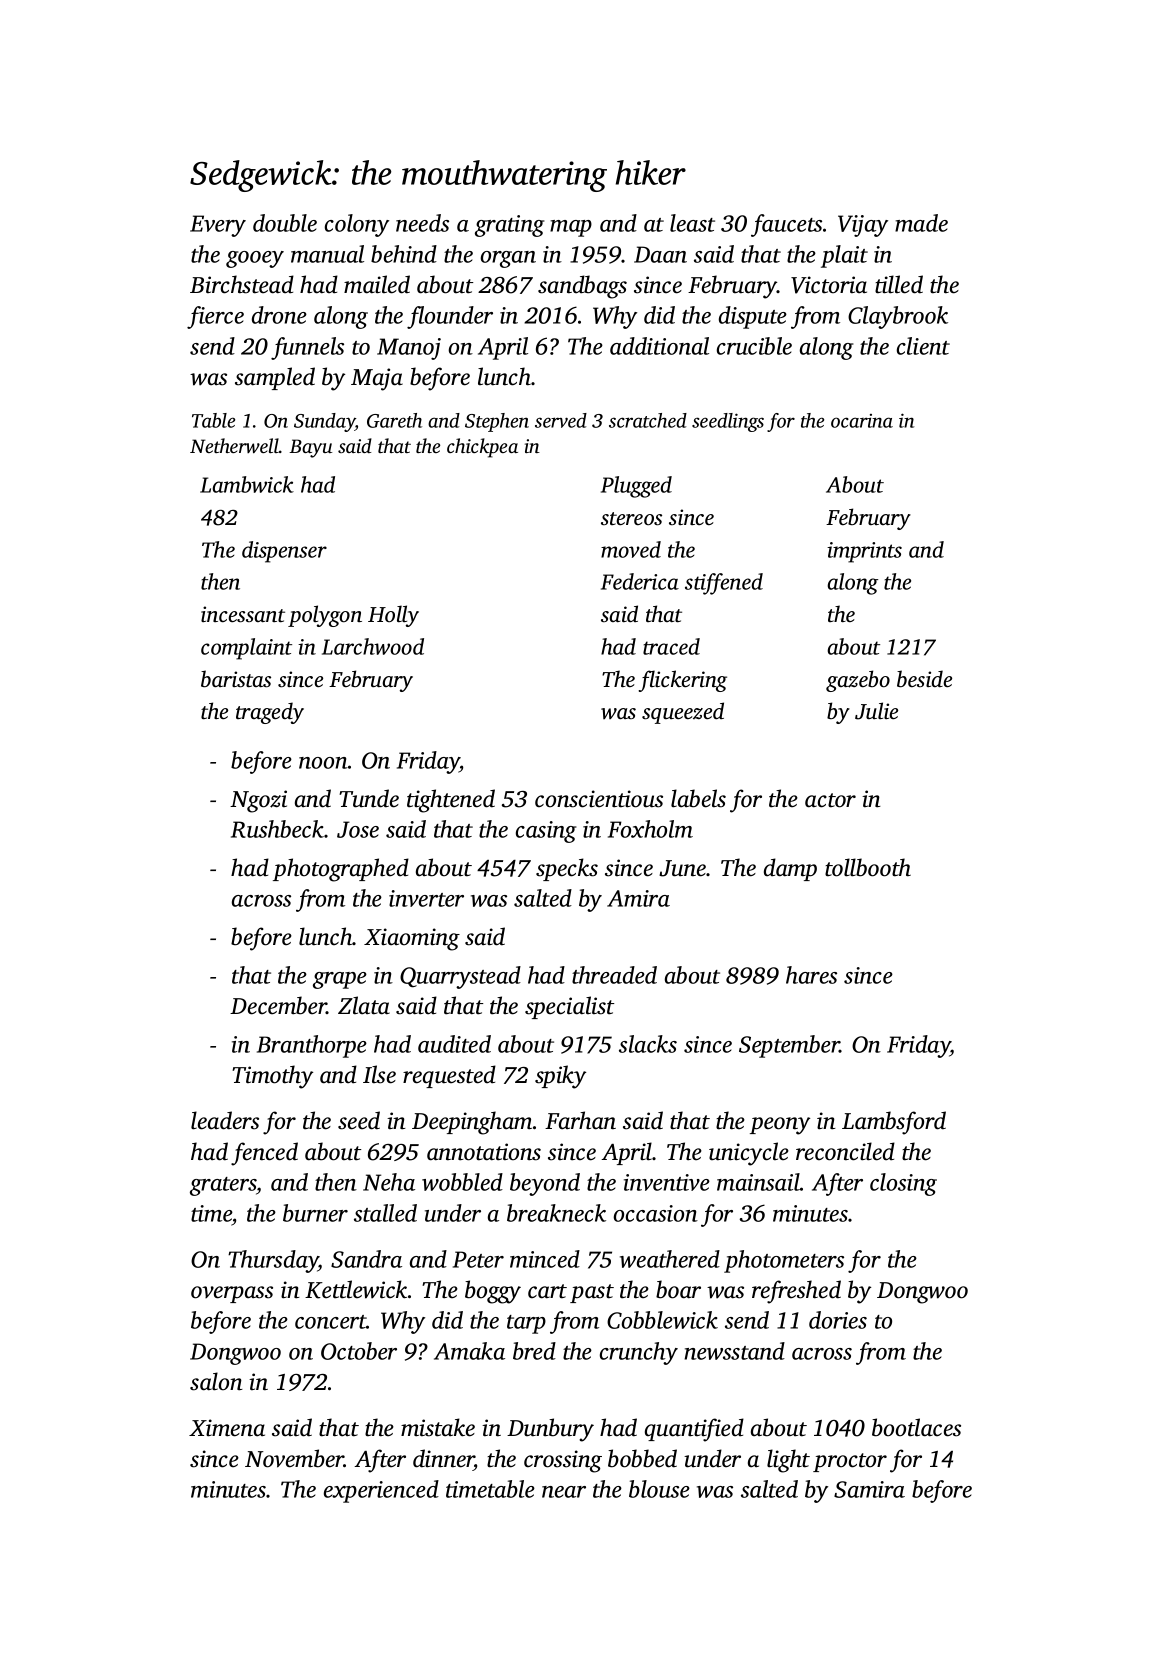 Image resolution: width=1165 pixels, height=1654 pixels. What do you see at coordinates (924, 678) in the document?
I see `beside` at bounding box center [924, 678].
